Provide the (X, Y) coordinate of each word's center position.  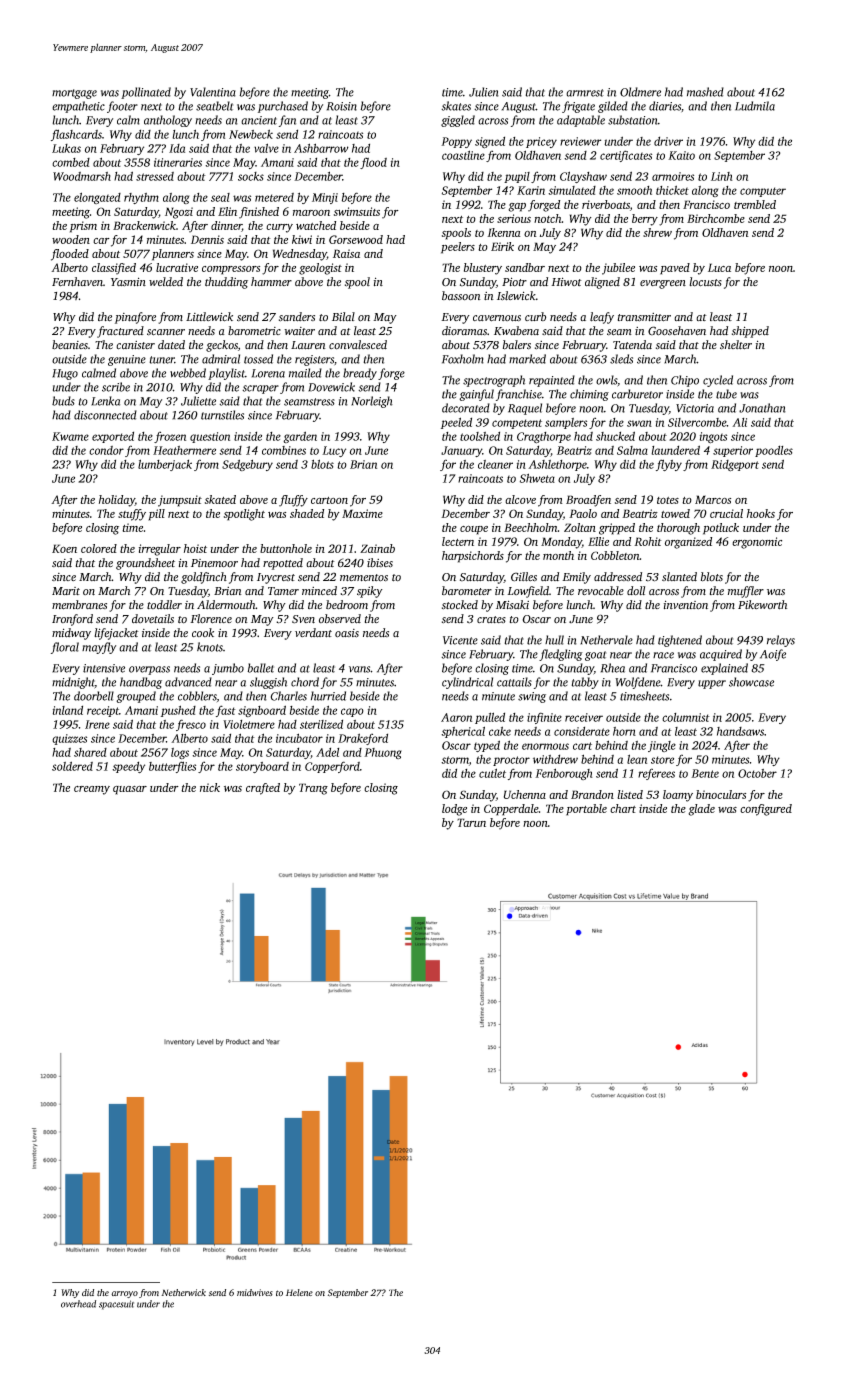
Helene (299, 1292)
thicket (672, 190)
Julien (484, 92)
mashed (705, 92)
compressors (231, 270)
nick (210, 787)
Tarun (471, 822)
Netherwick (183, 1292)
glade (701, 810)
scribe (116, 387)
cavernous (497, 318)
